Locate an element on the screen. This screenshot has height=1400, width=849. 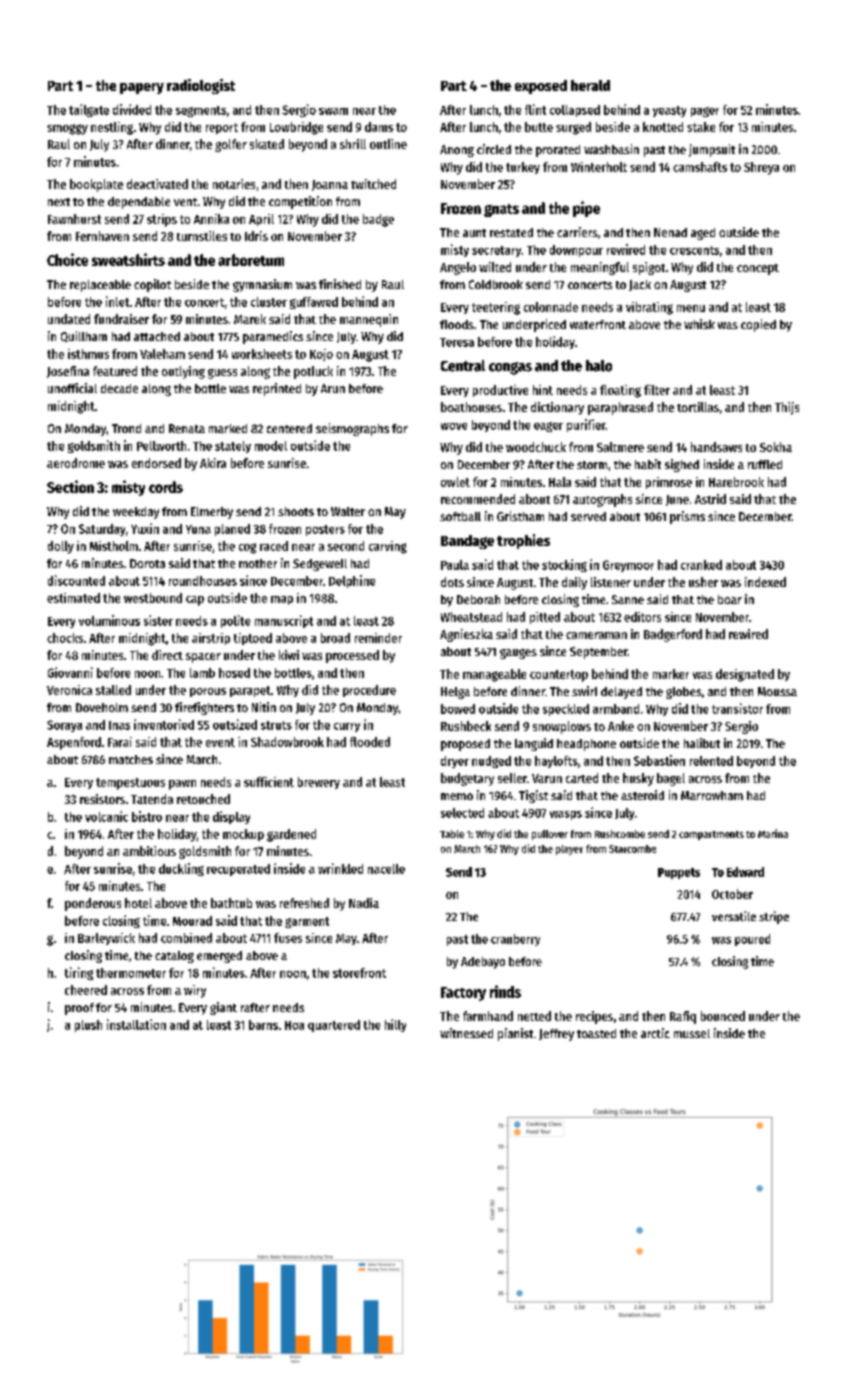
bathtub is located at coordinates (231, 903).
